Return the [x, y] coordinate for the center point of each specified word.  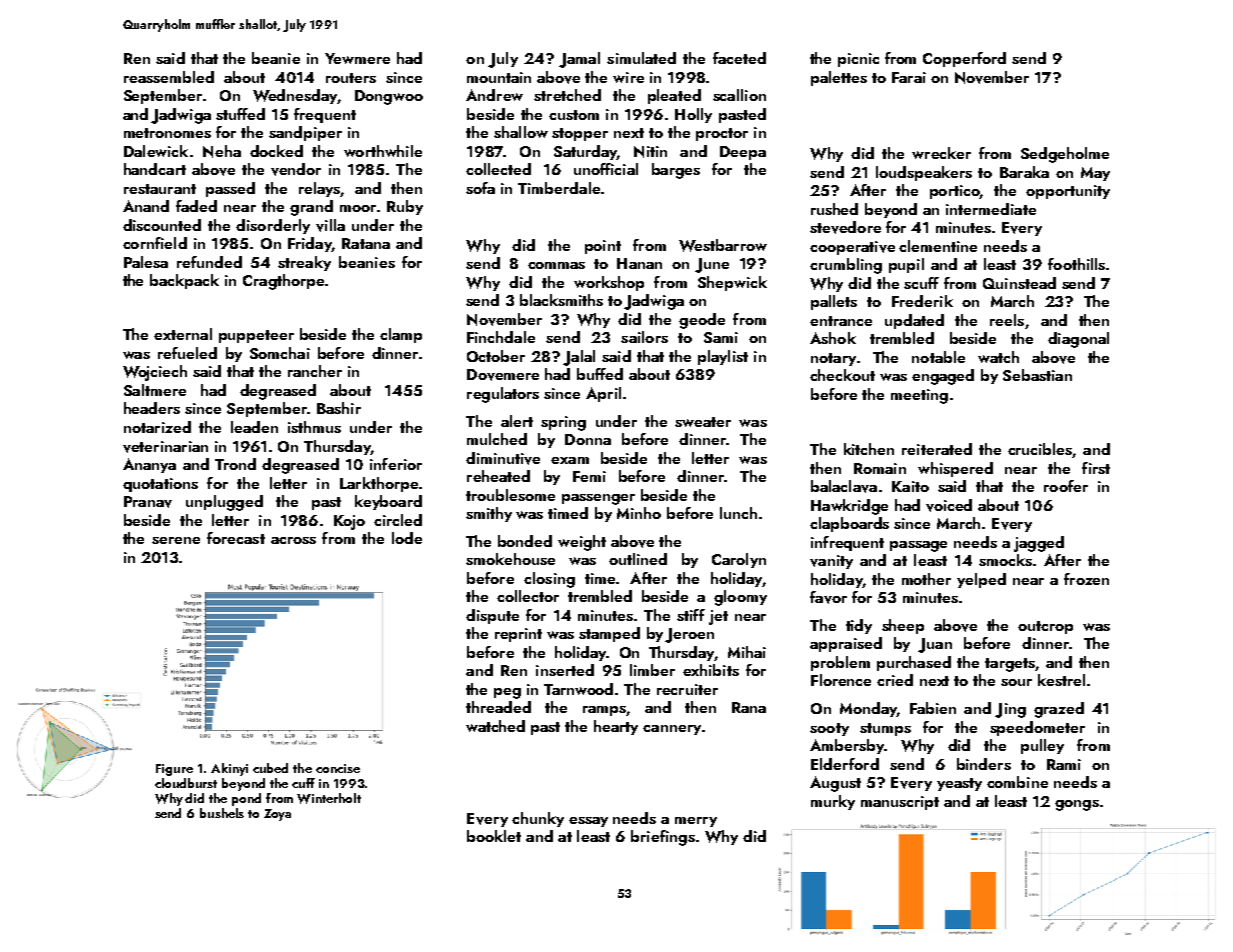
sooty [829, 729]
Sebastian [1037, 375]
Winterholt [329, 798]
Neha [222, 151]
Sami [721, 337]
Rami [1064, 764]
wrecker [941, 153]
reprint [518, 635]
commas [556, 265]
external [183, 334]
